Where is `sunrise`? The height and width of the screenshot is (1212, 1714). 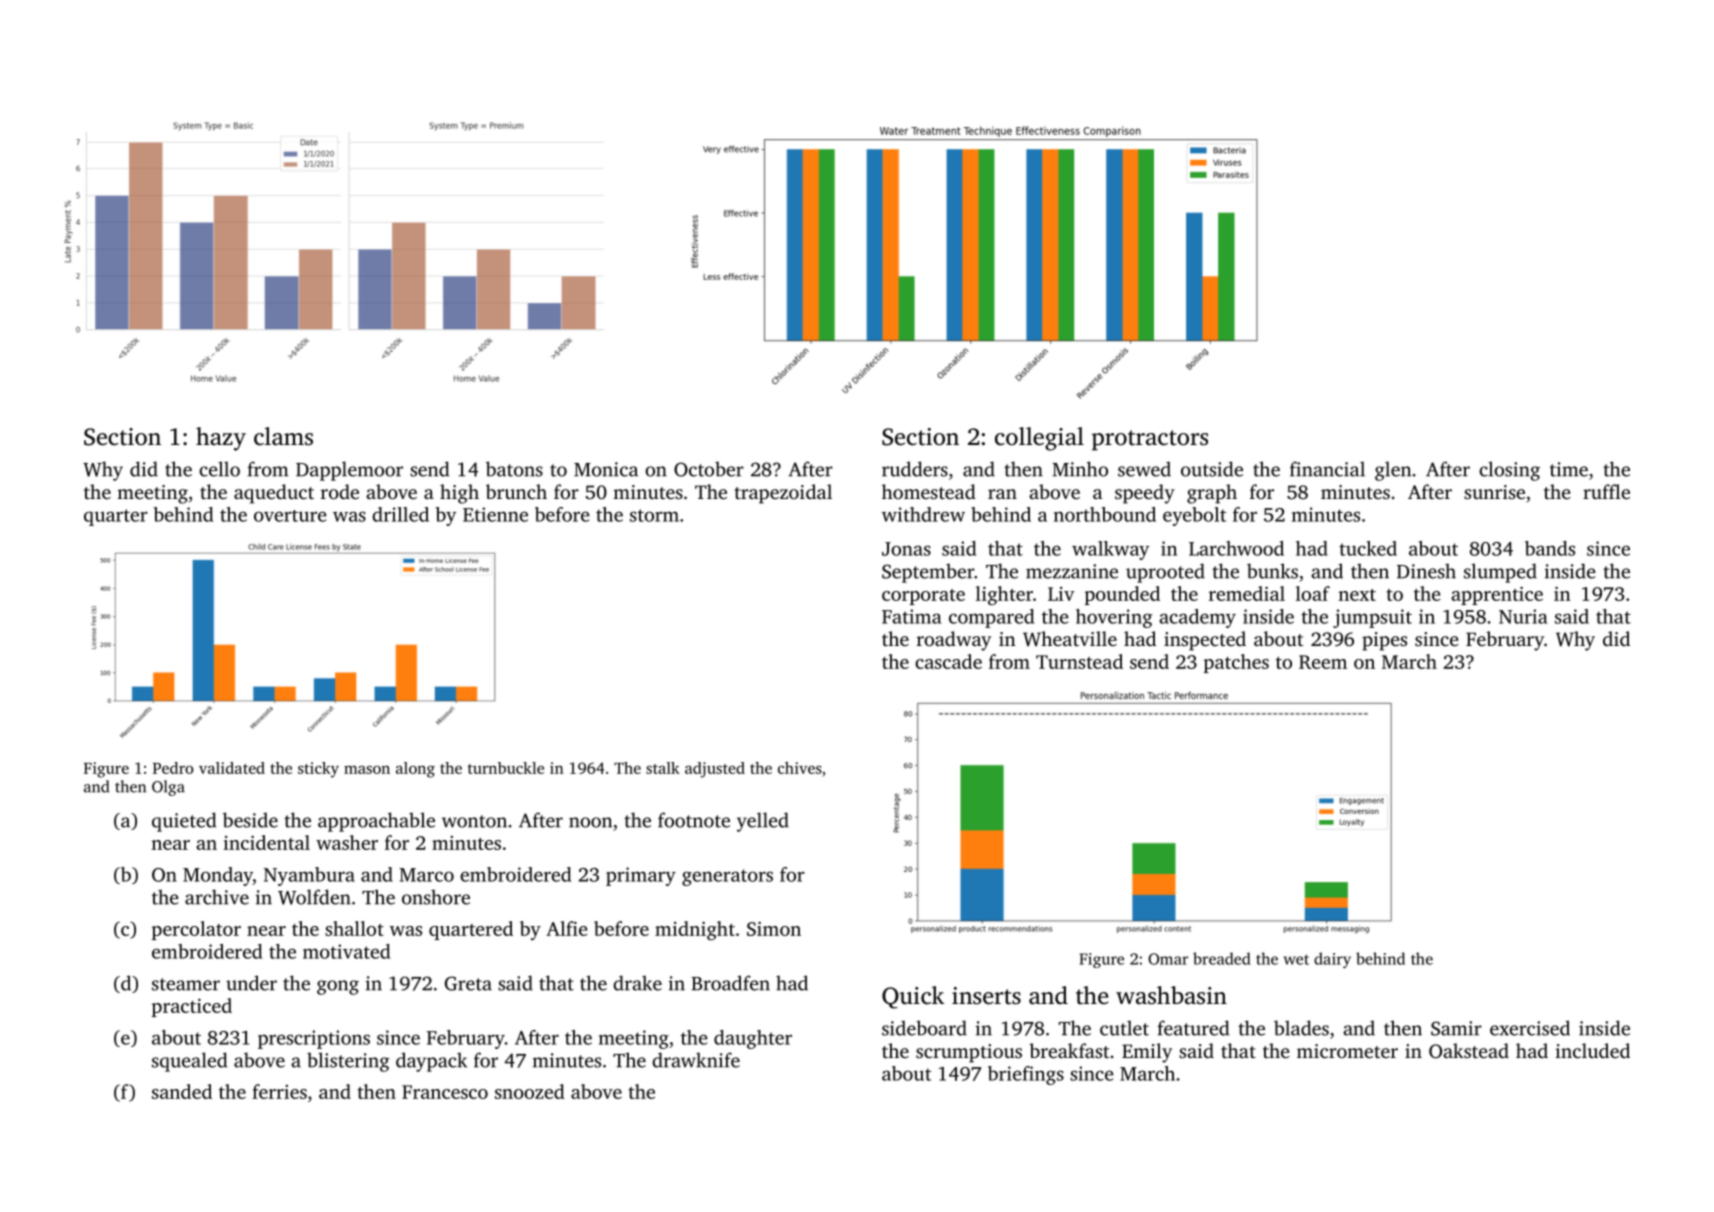 sunrise is located at coordinates (1494, 492).
